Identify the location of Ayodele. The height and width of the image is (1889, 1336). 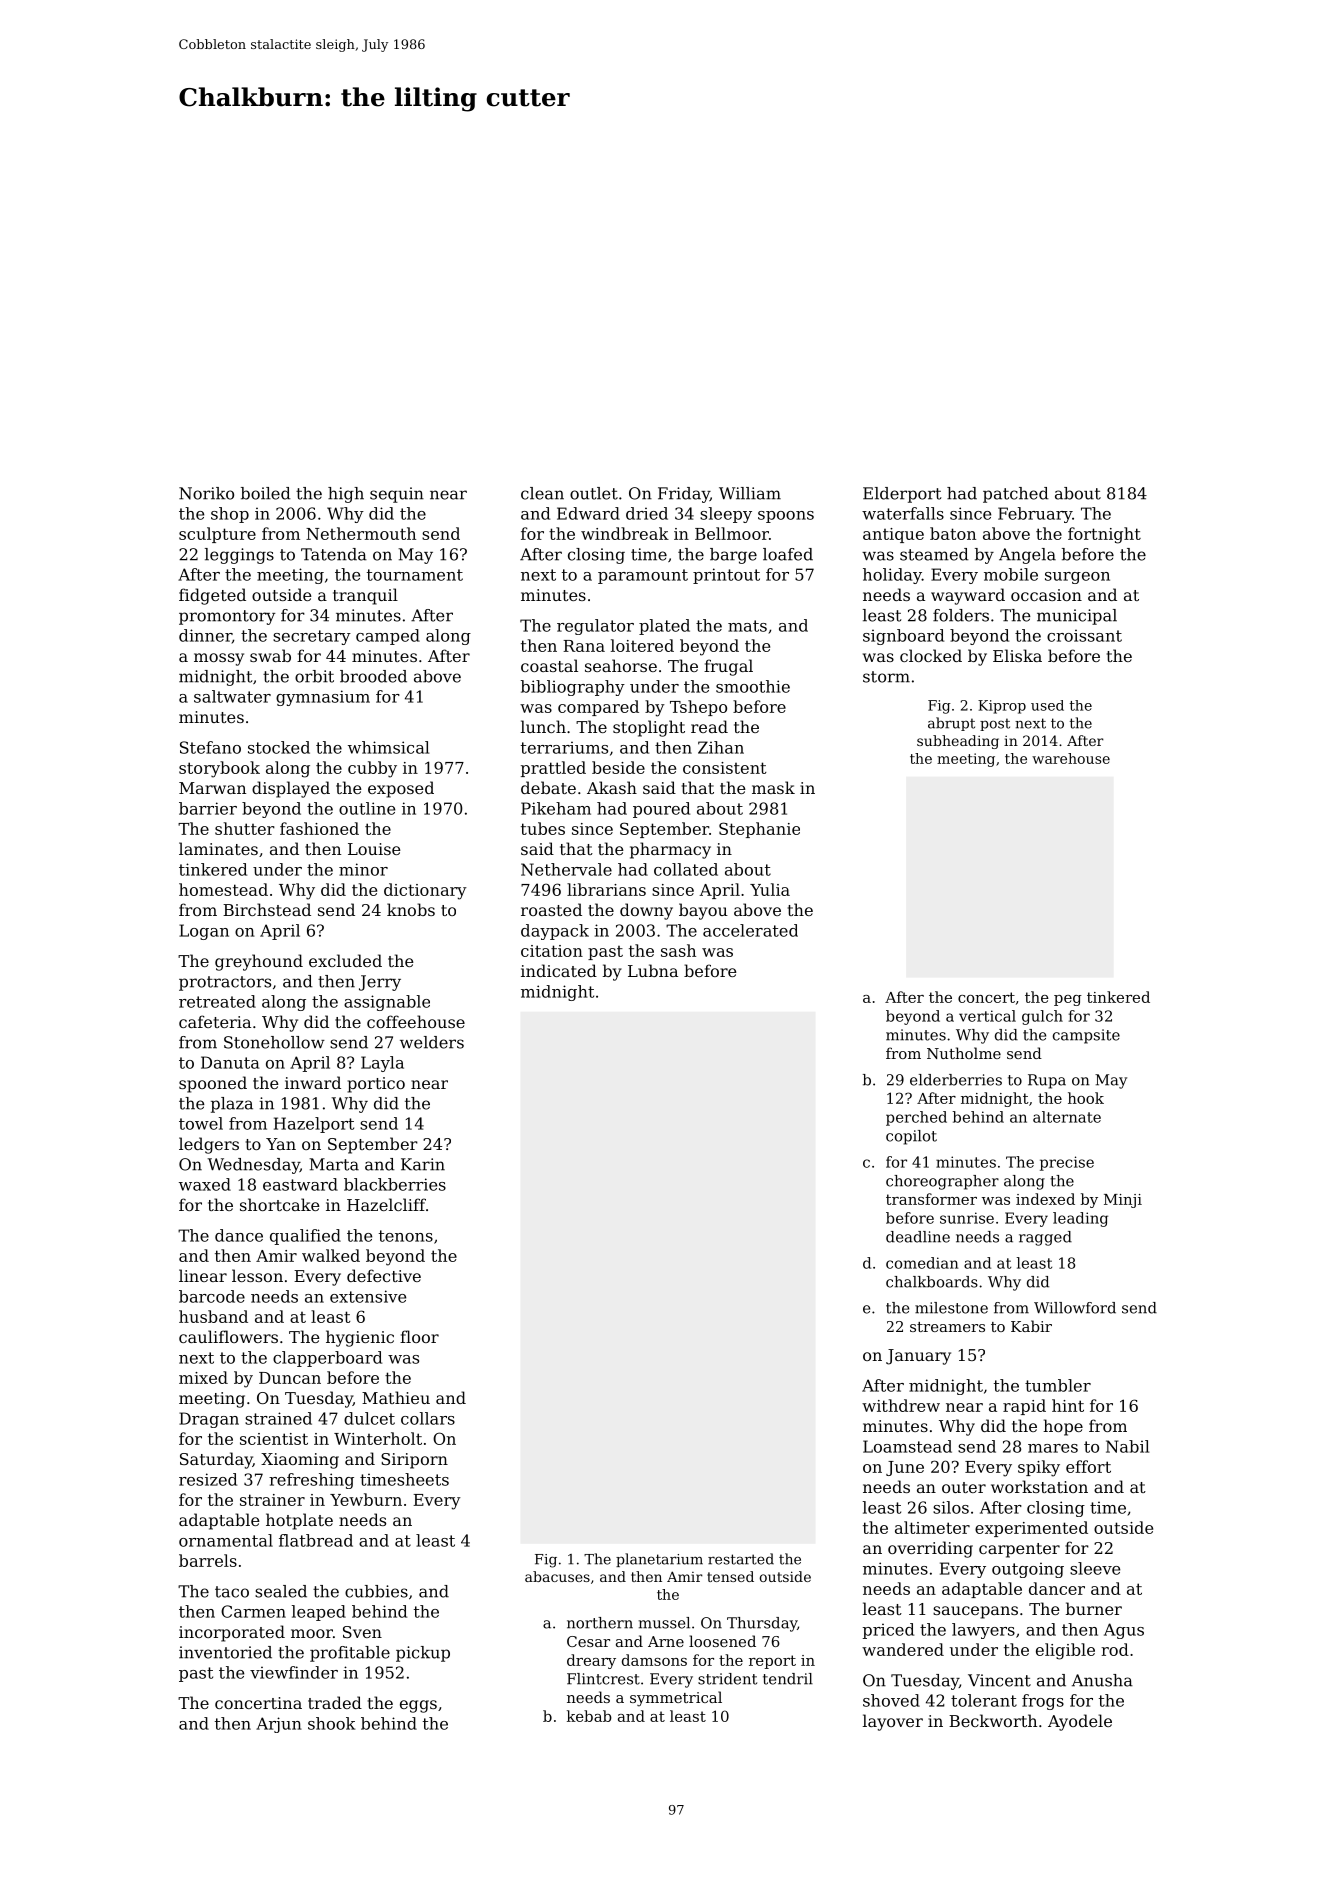
(1080, 1722).
